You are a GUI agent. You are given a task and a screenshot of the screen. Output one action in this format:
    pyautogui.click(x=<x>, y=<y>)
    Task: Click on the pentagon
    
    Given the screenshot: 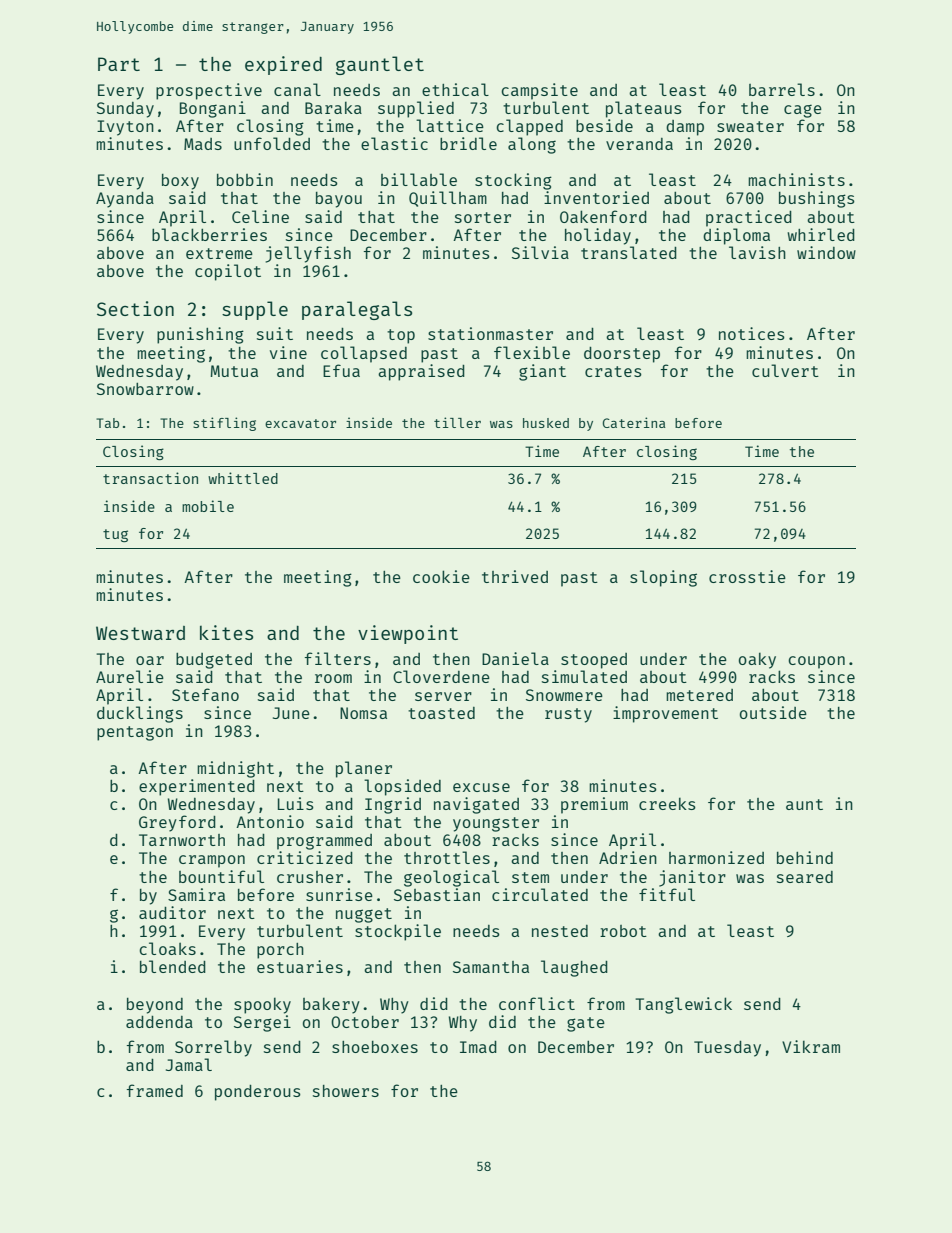 What is the action you would take?
    pyautogui.click(x=135, y=733)
